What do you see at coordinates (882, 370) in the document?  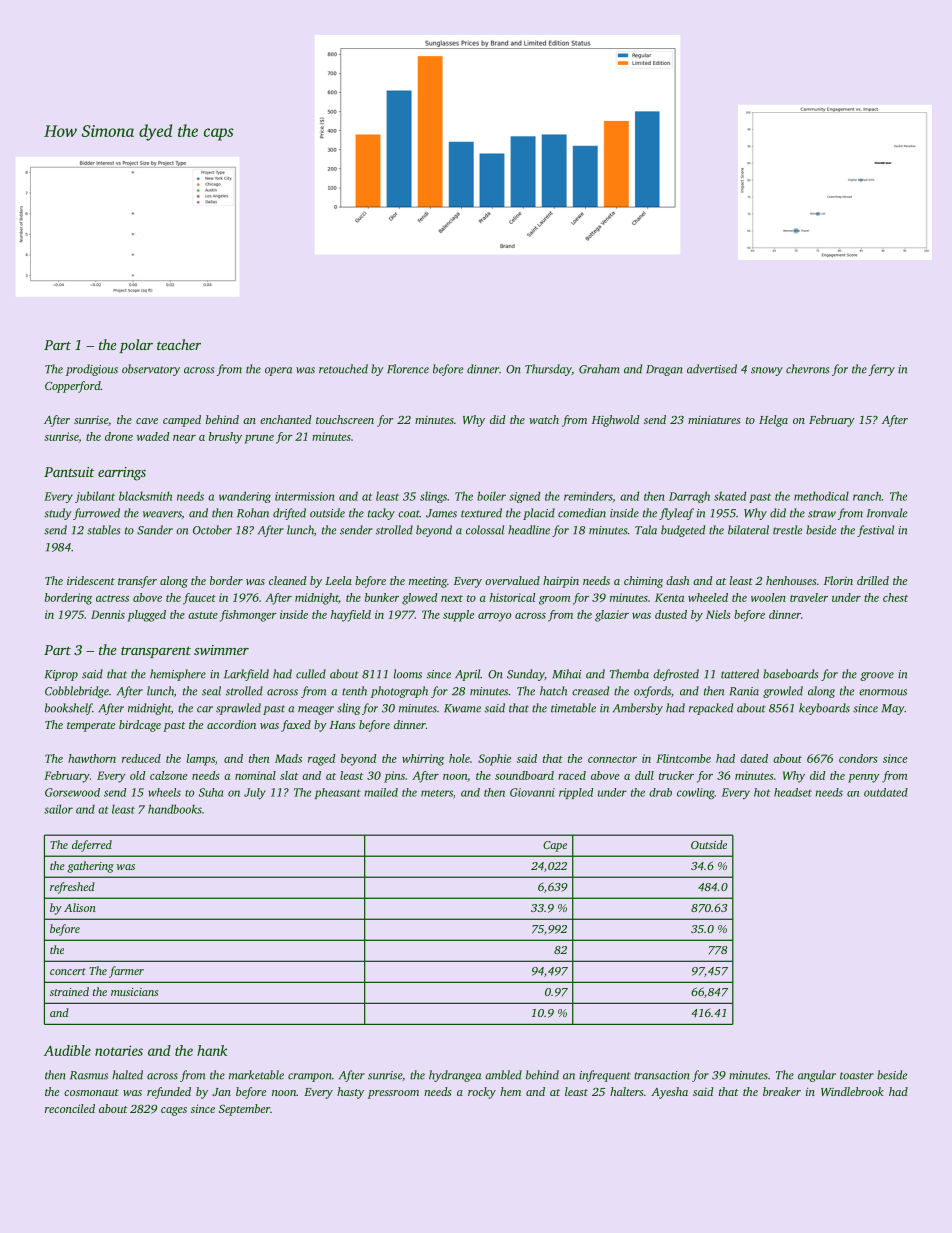 I see `ferry` at bounding box center [882, 370].
